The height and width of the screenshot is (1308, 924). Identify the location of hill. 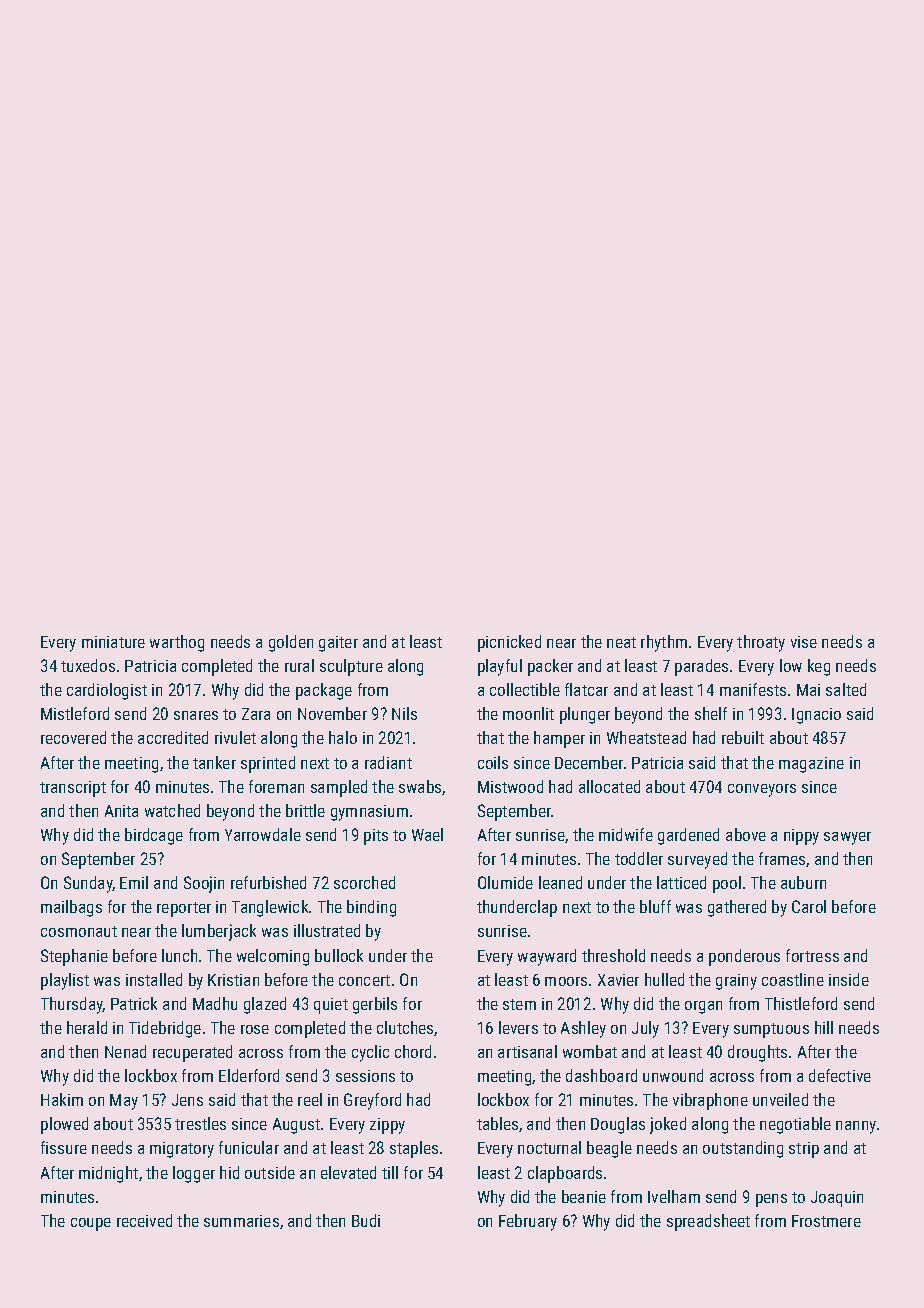
(824, 1027).
